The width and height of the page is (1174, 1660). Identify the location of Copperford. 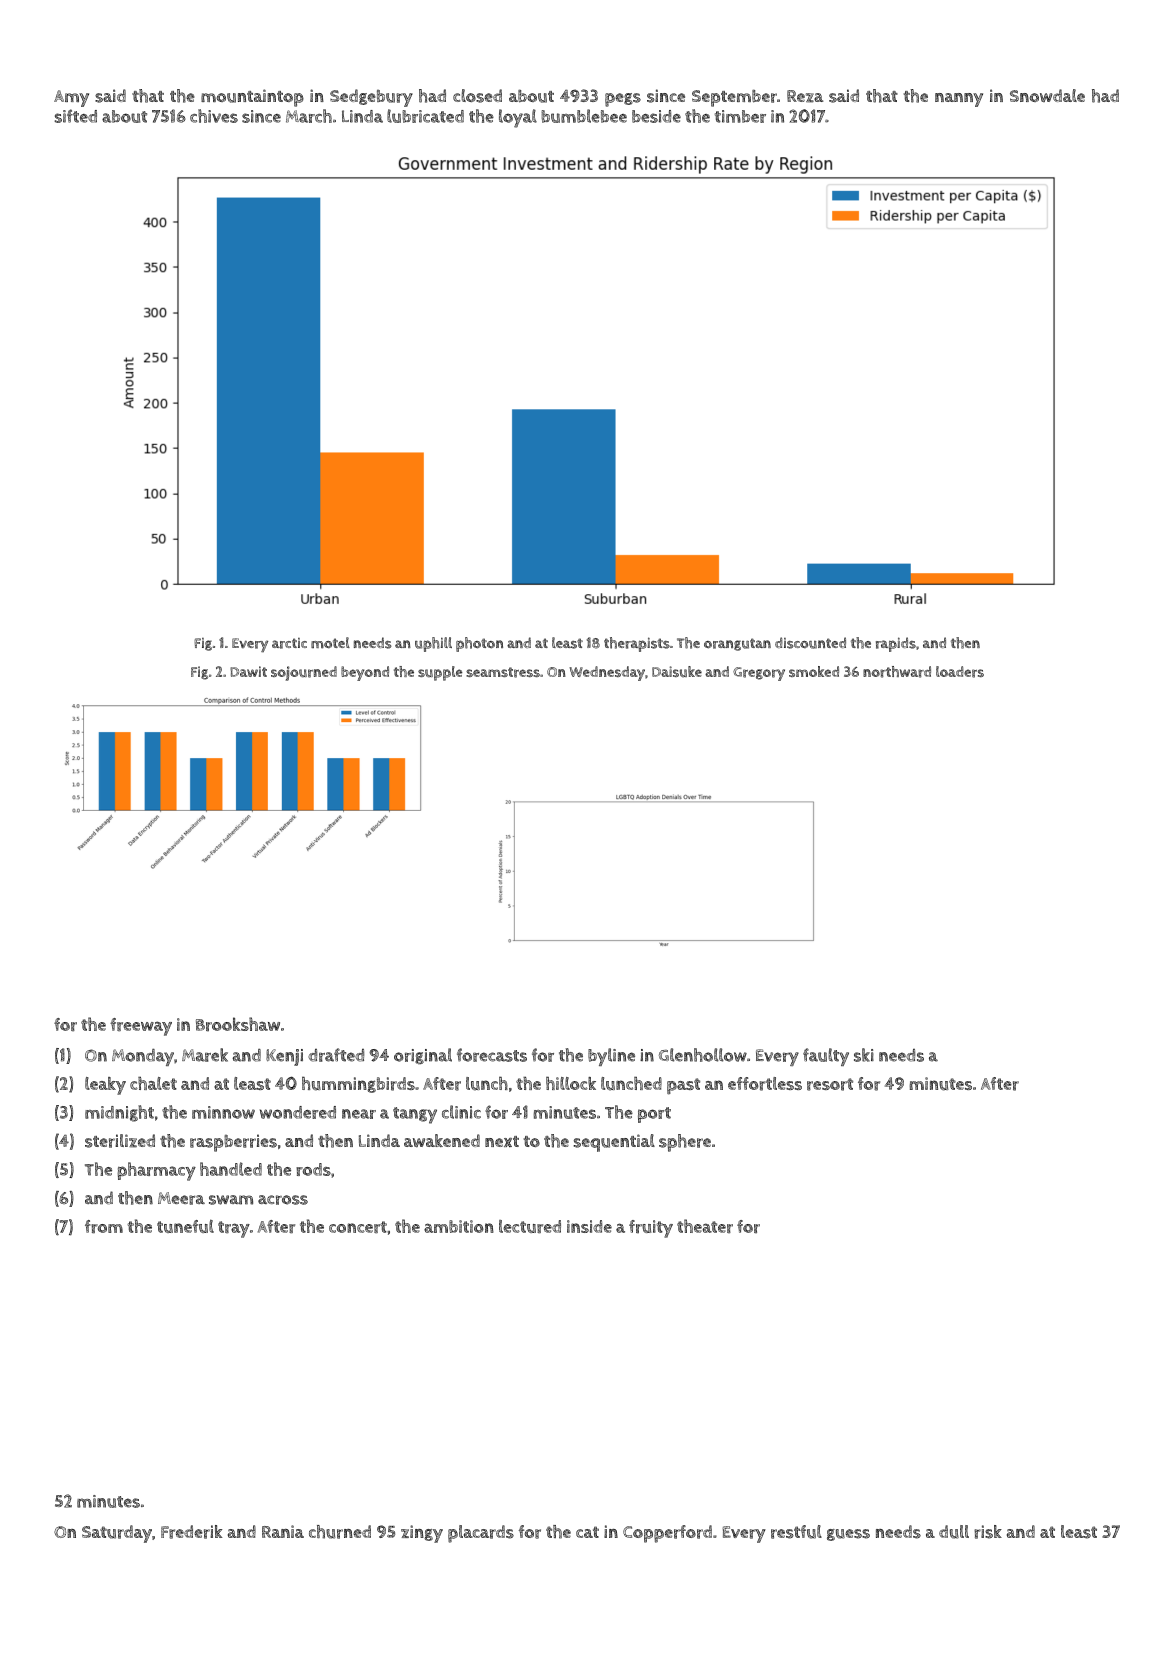
(667, 1534).
